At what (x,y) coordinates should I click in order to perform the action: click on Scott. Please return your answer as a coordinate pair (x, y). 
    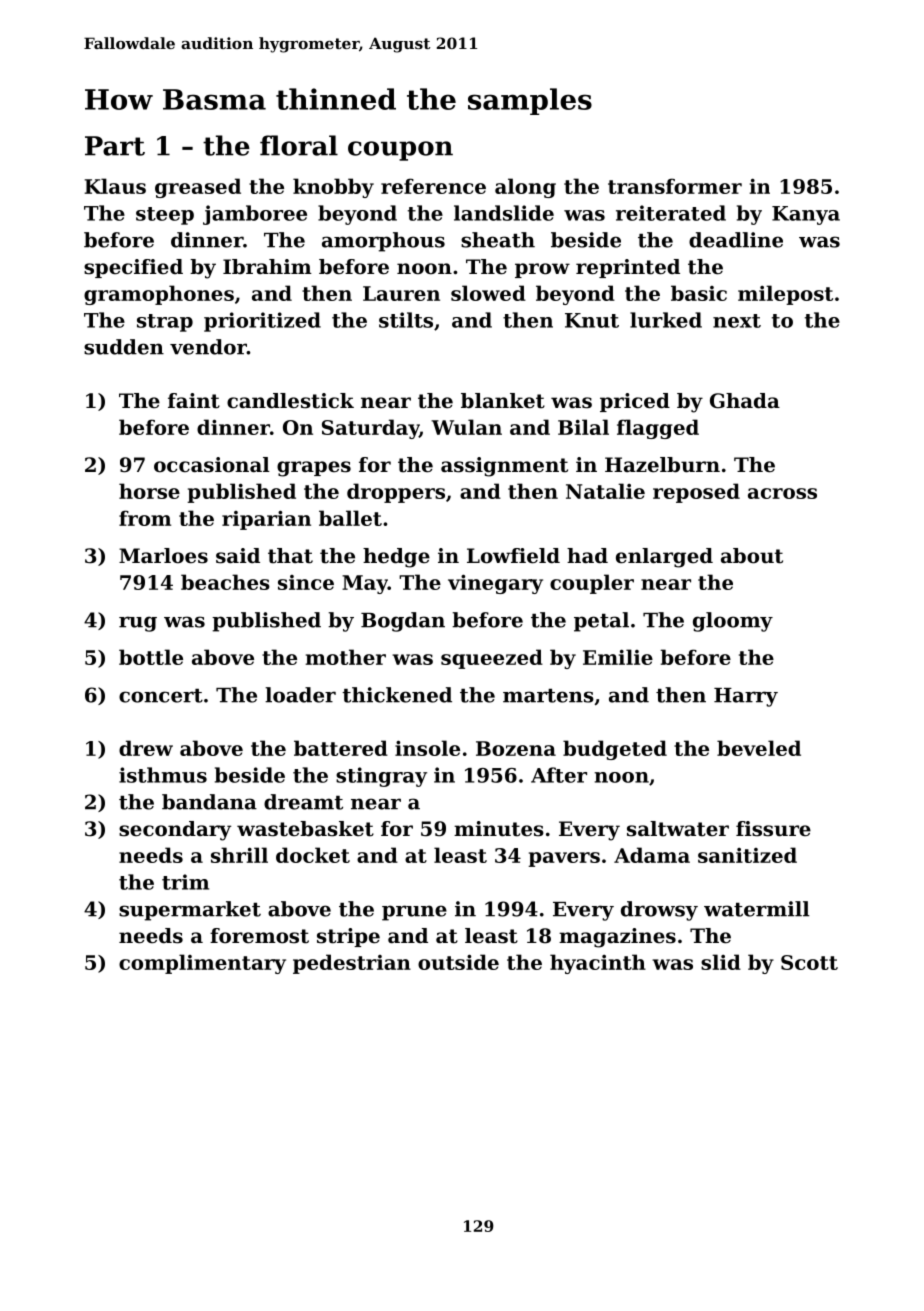
    Looking at the image, I should click on (809, 962).
